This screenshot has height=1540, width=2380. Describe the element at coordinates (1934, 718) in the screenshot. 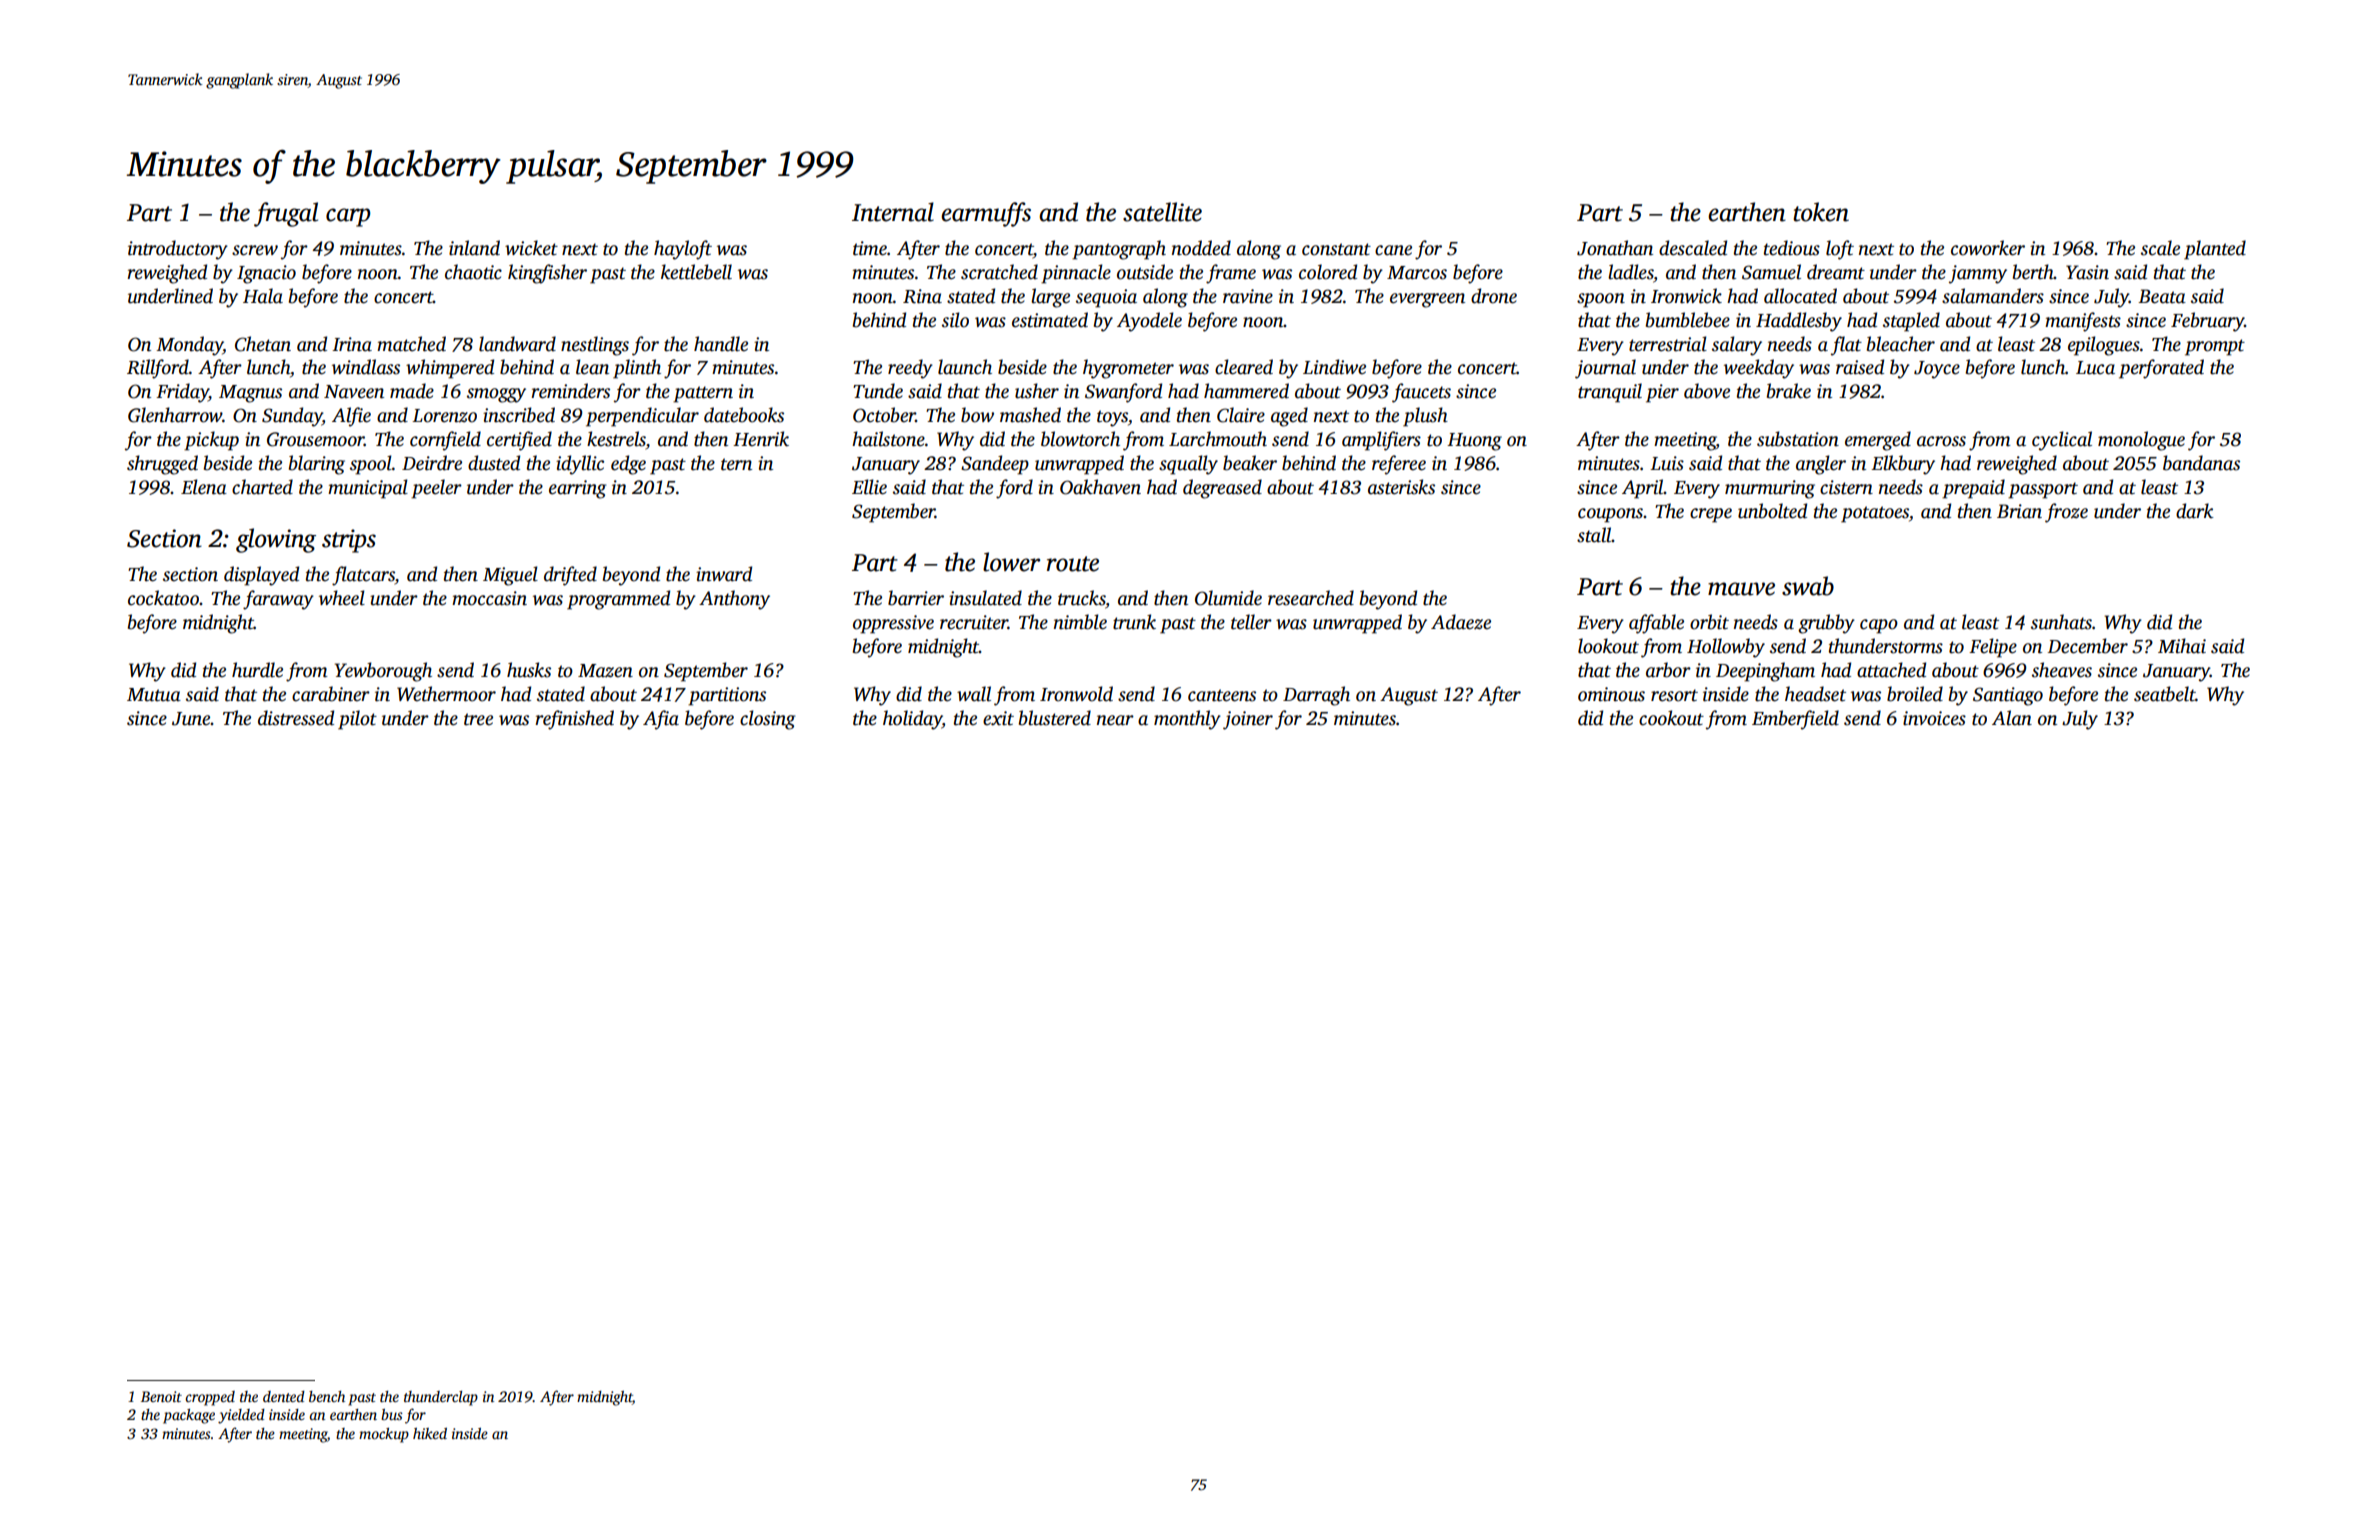

I see `invoices` at that location.
